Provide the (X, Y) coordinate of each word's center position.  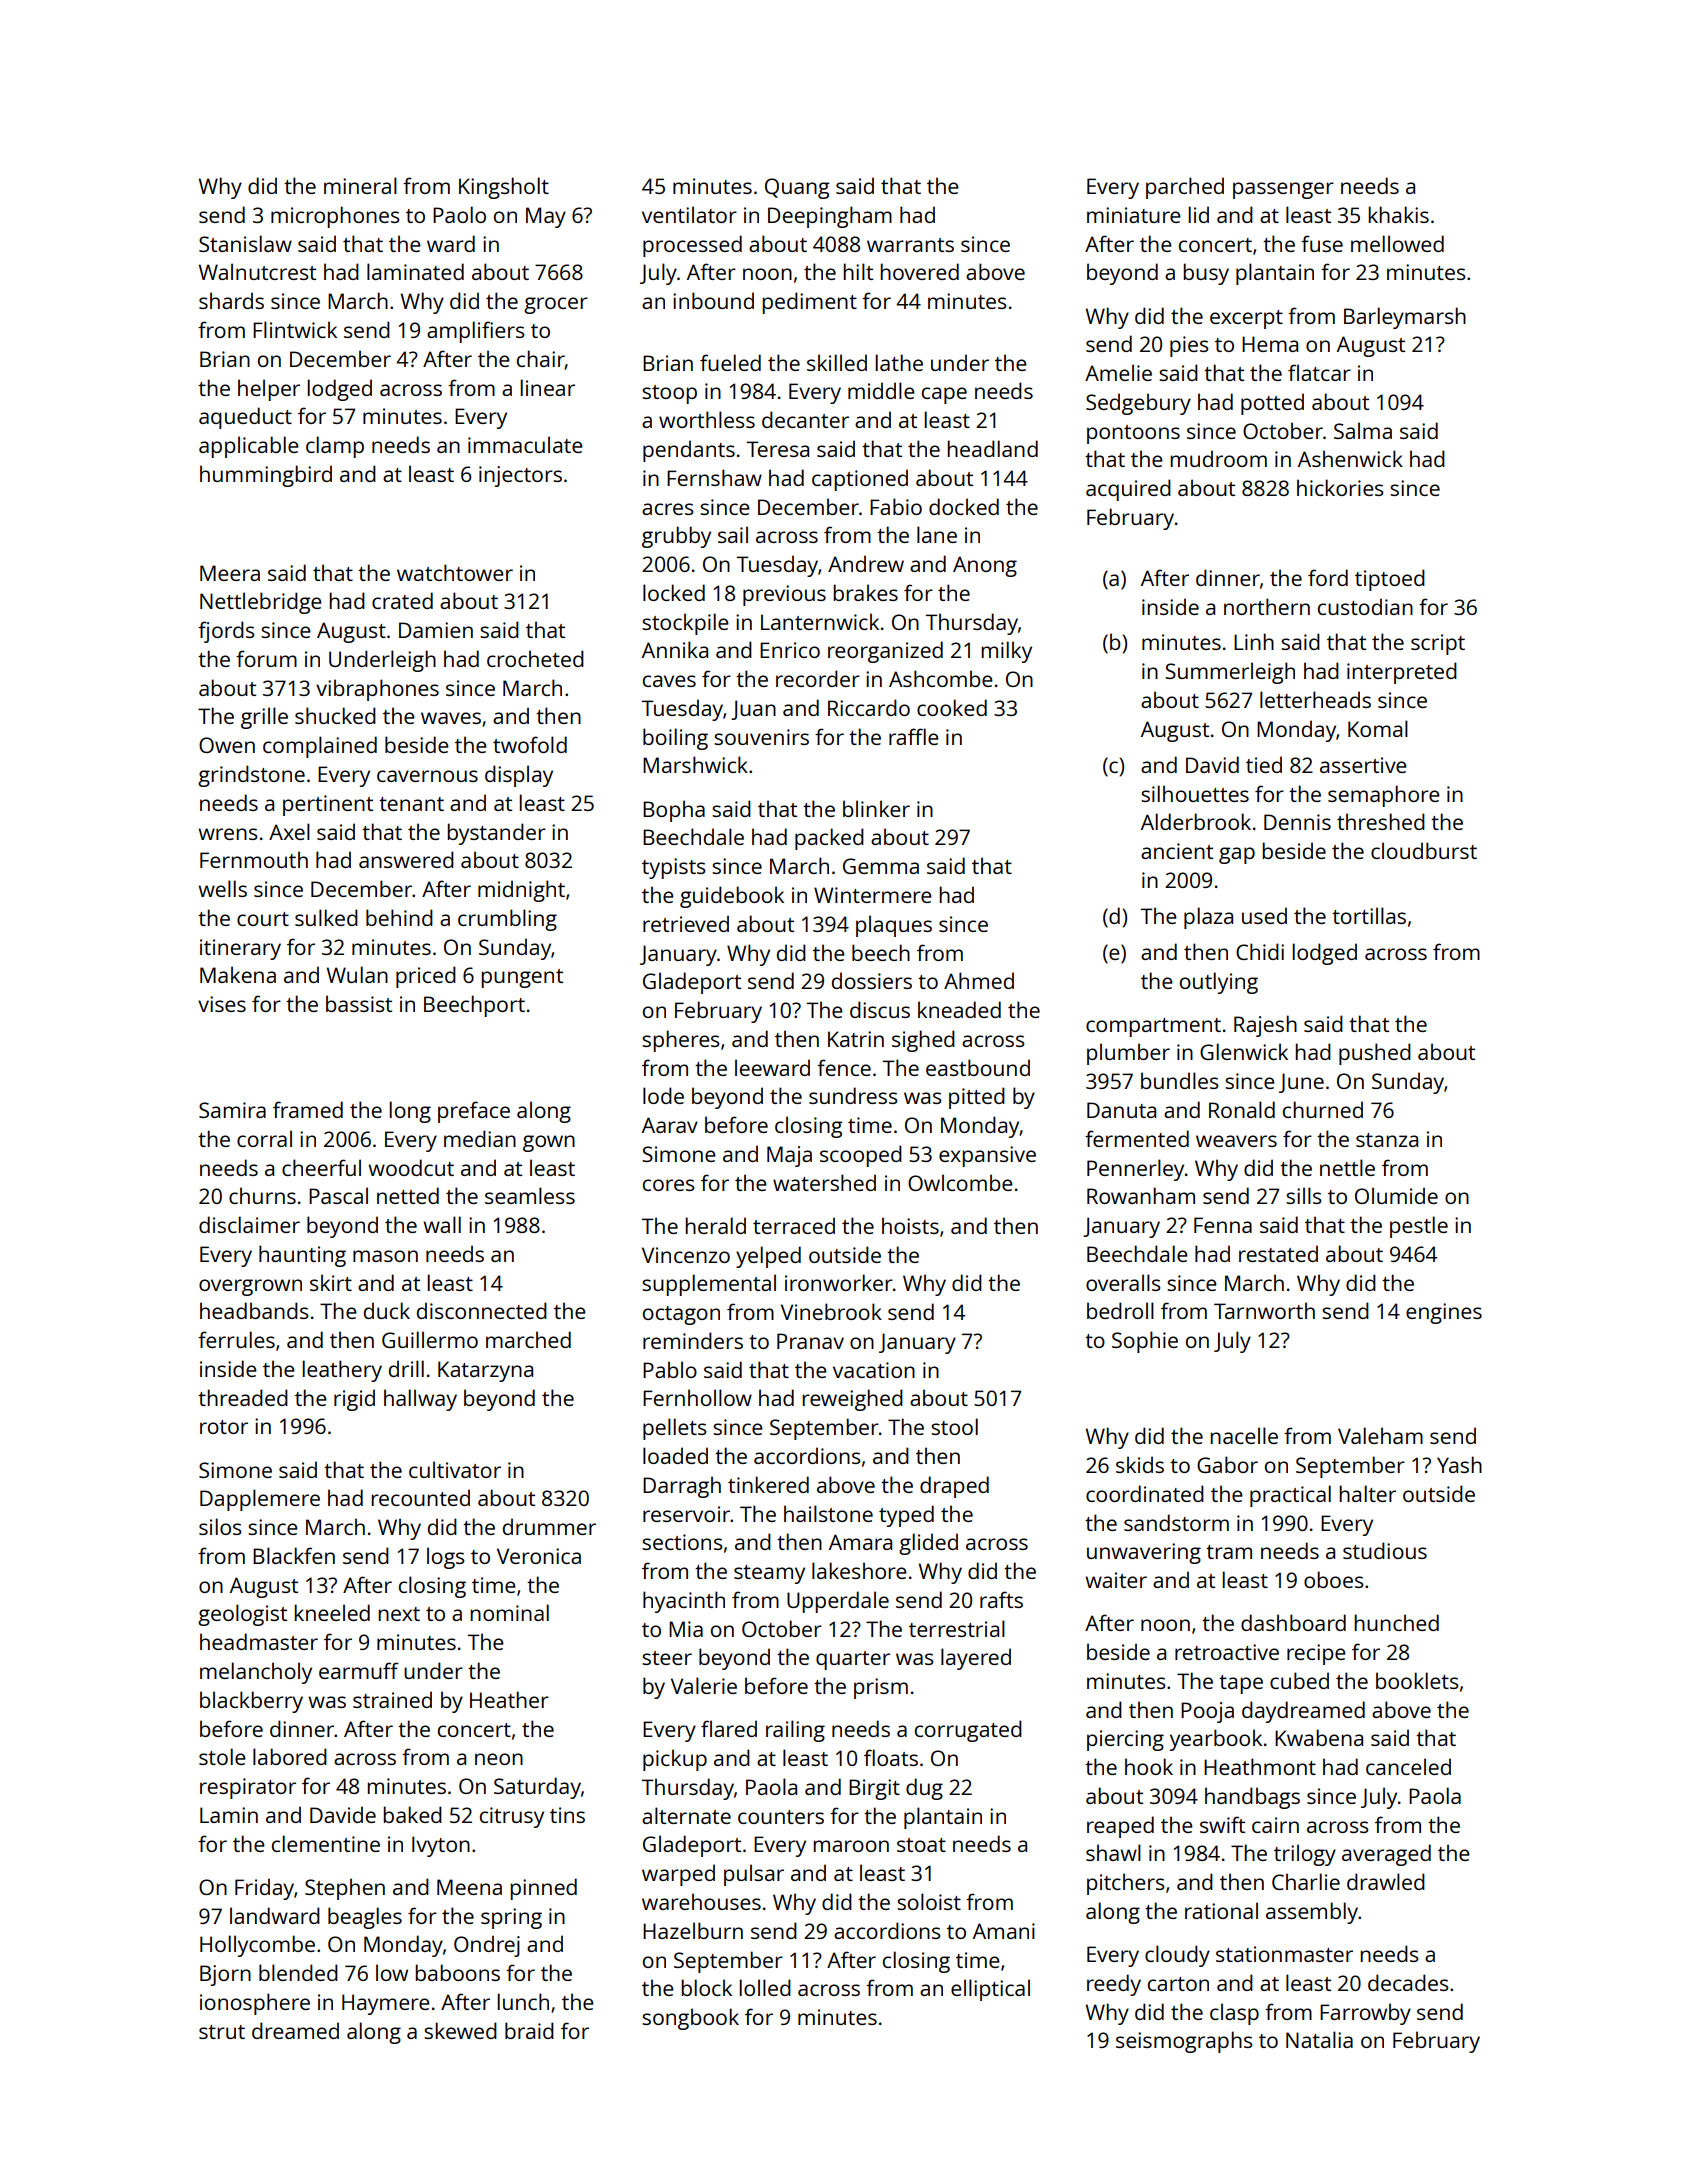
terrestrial (957, 1628)
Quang (797, 188)
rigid (354, 1400)
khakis (1398, 214)
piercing (1125, 1740)
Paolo (459, 214)
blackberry (251, 1702)
